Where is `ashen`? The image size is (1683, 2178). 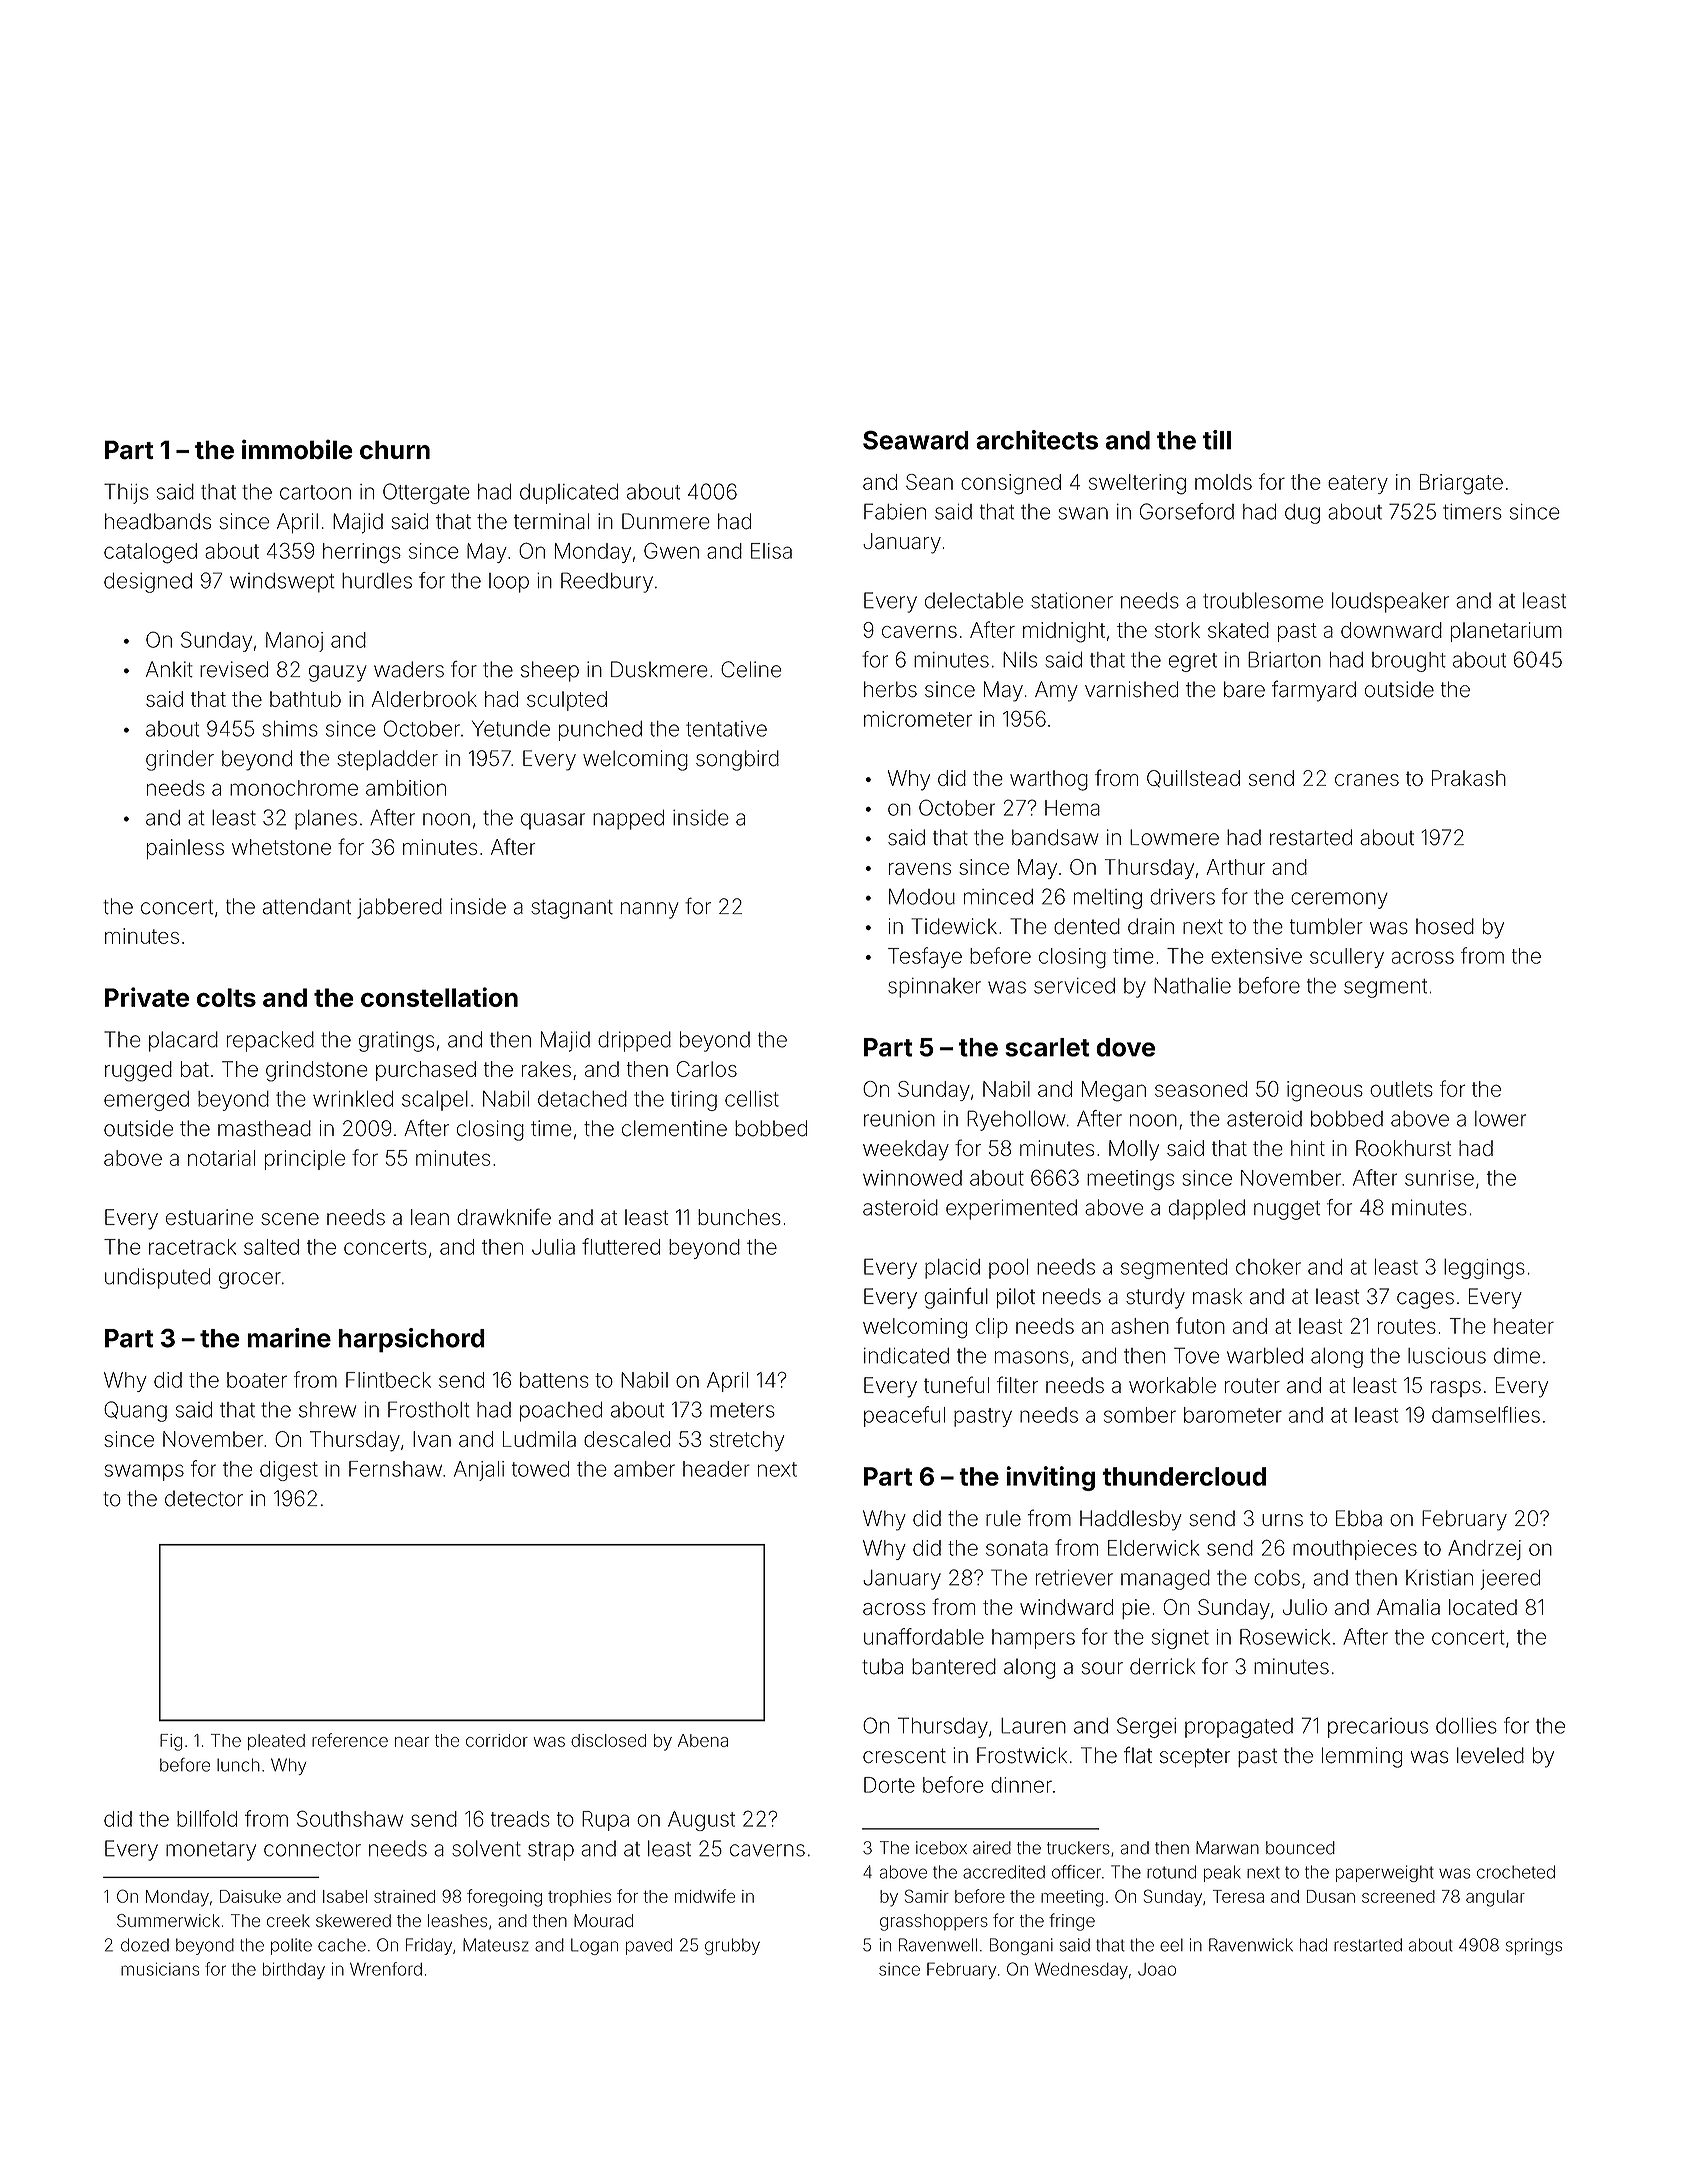
ashen is located at coordinates (1140, 1326).
